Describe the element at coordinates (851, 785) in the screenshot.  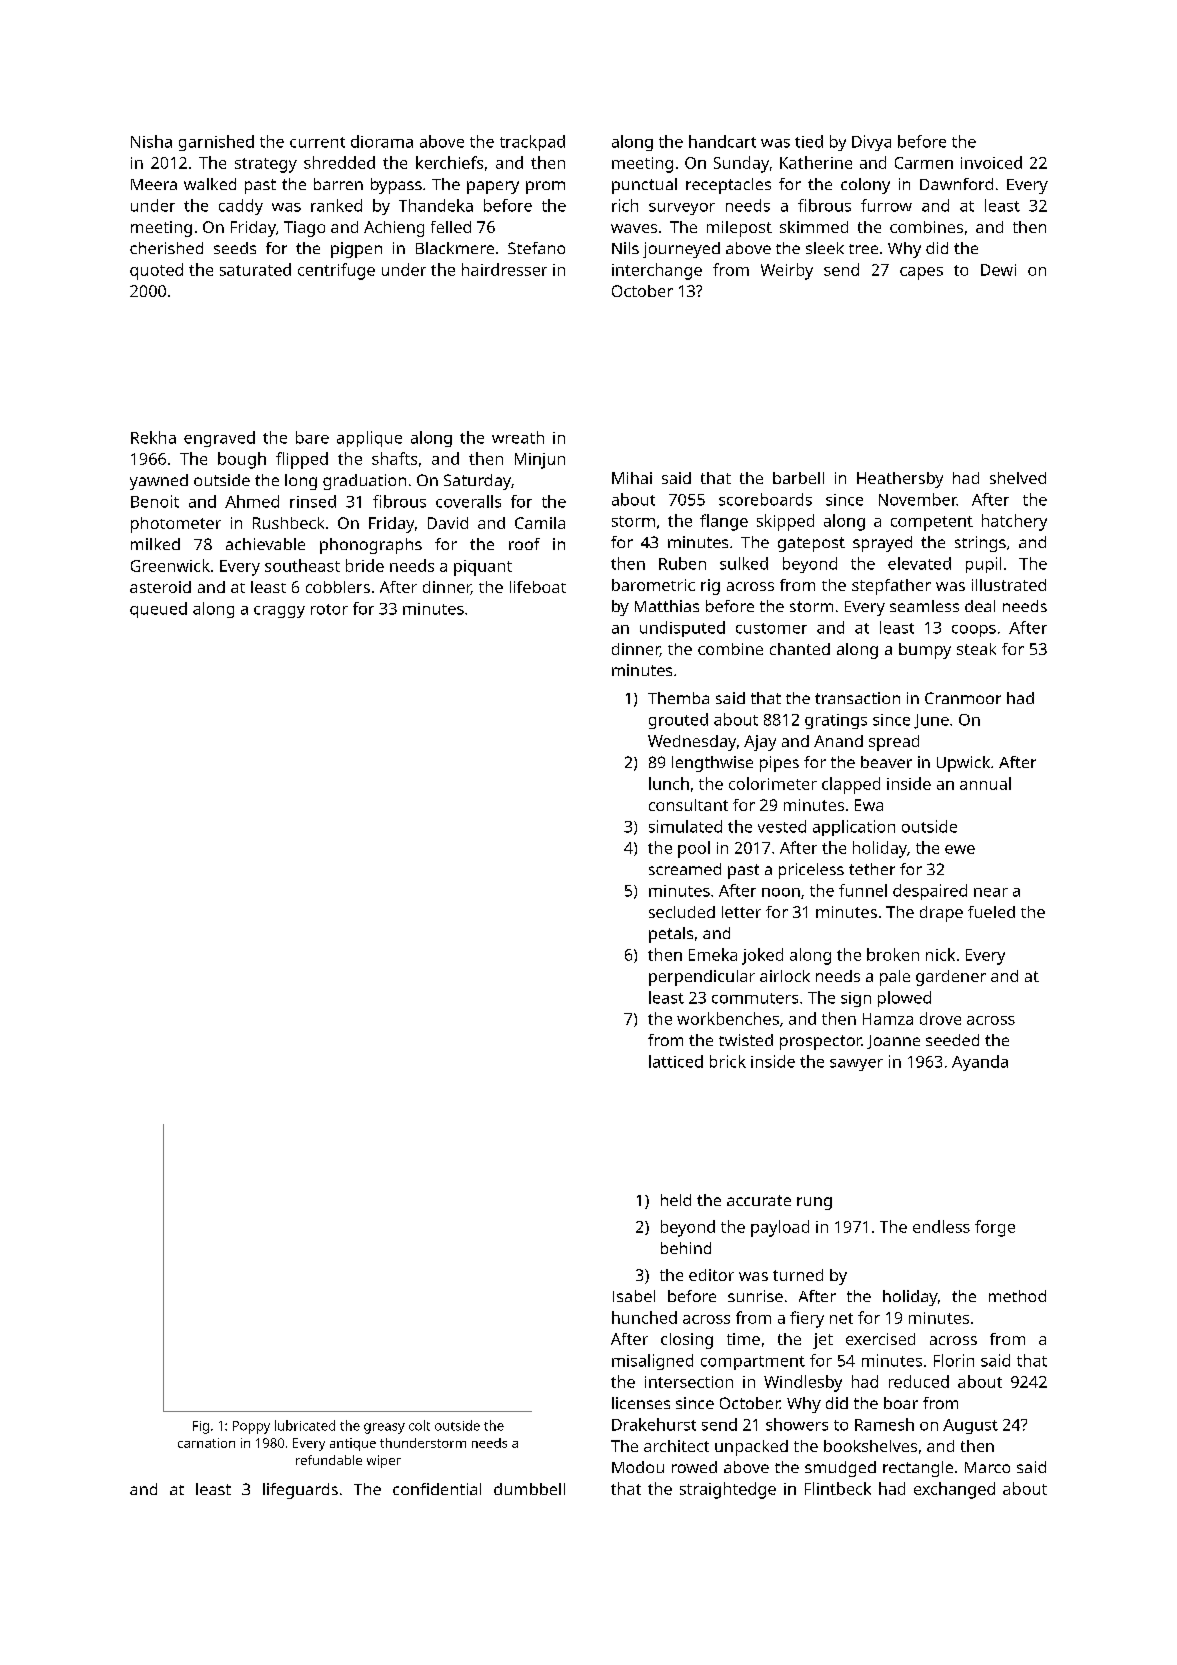
I see `clapped` at that location.
